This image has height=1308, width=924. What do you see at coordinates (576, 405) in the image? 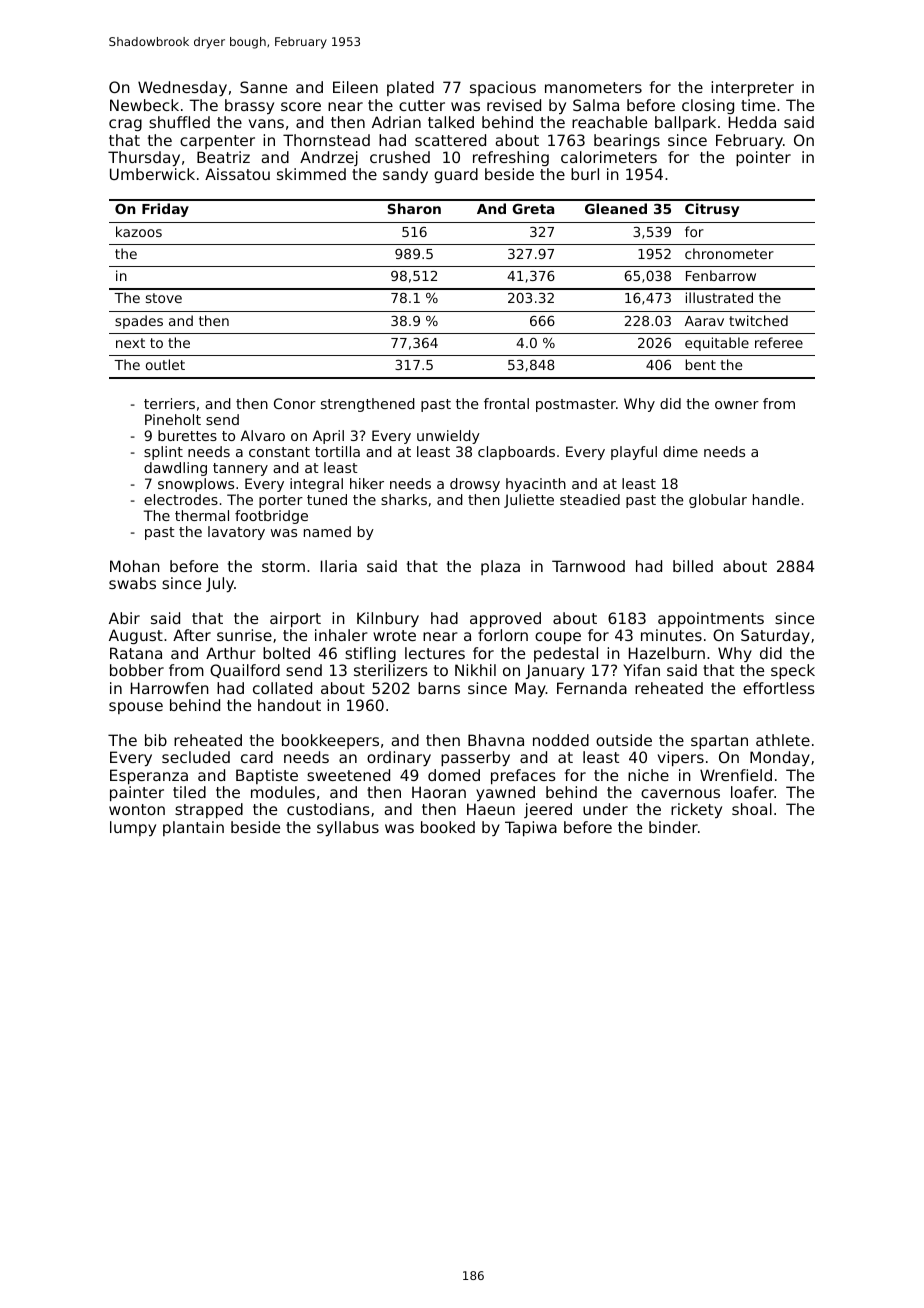
I see `postmaster` at bounding box center [576, 405].
